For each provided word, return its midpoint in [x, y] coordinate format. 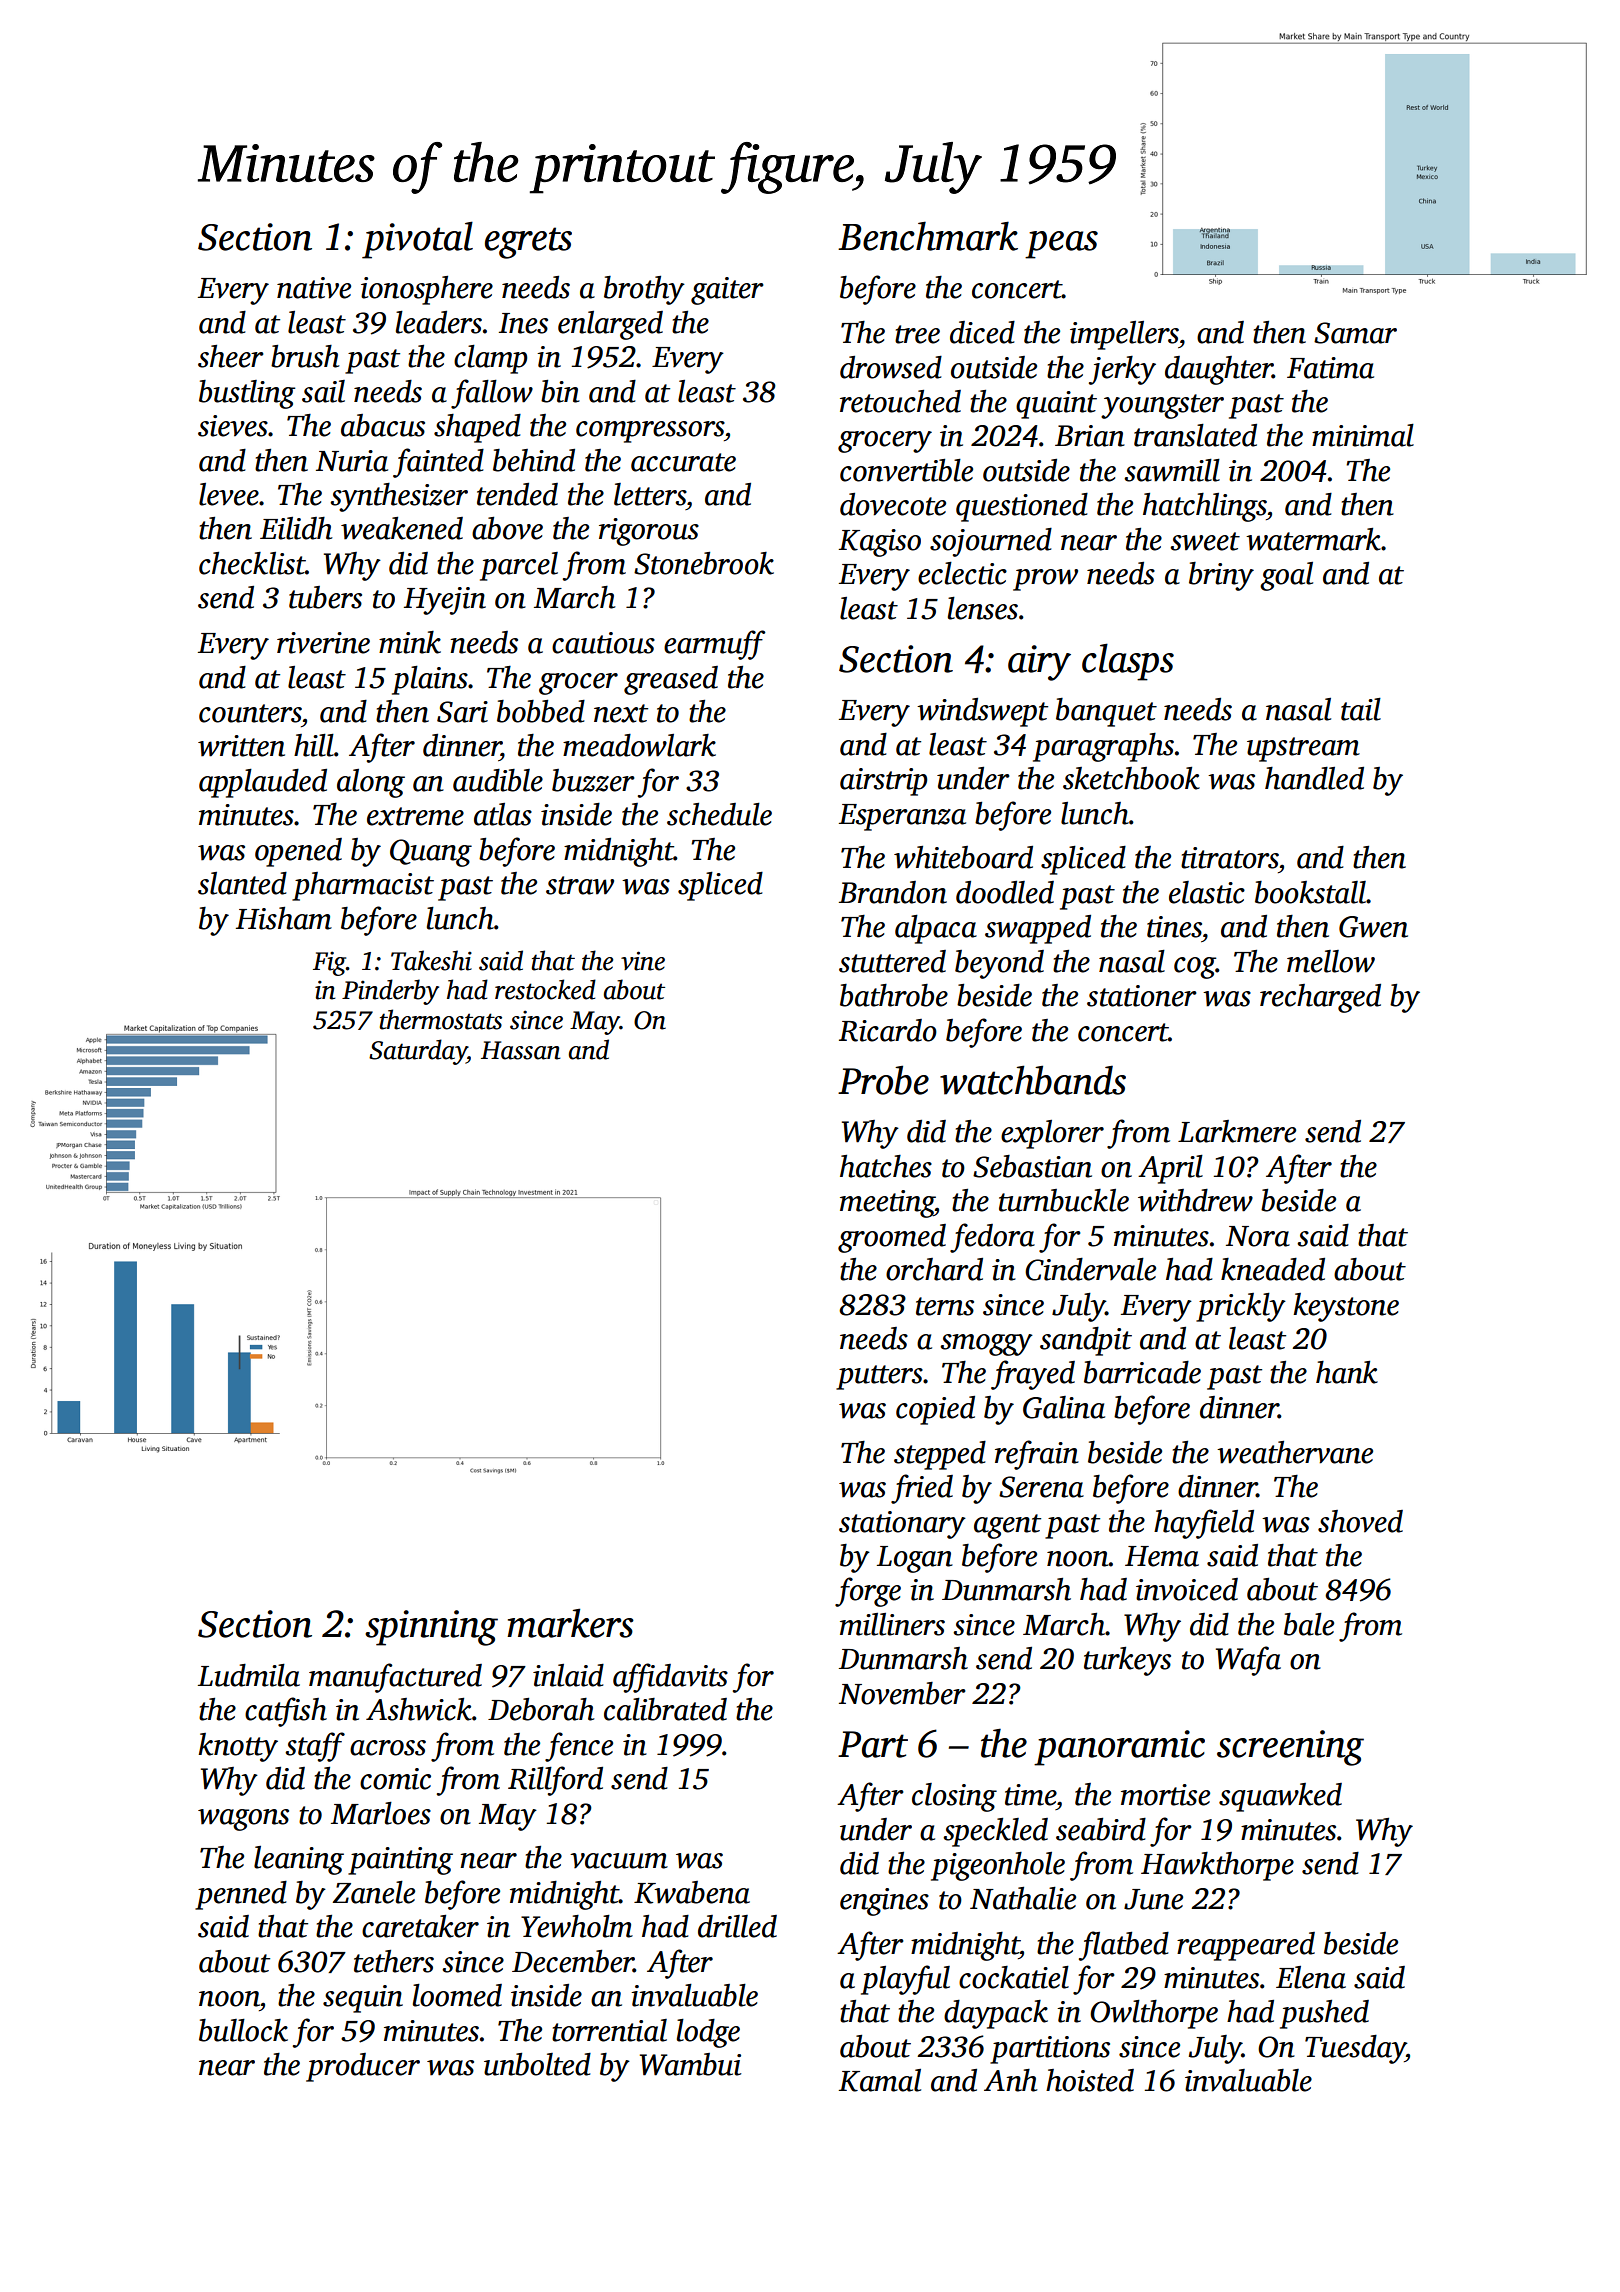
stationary [902, 1525]
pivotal [417, 240]
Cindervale [1090, 1269]
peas [1061, 245]
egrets [528, 243]
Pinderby [390, 992]
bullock [243, 2030]
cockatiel [1014, 1977]
